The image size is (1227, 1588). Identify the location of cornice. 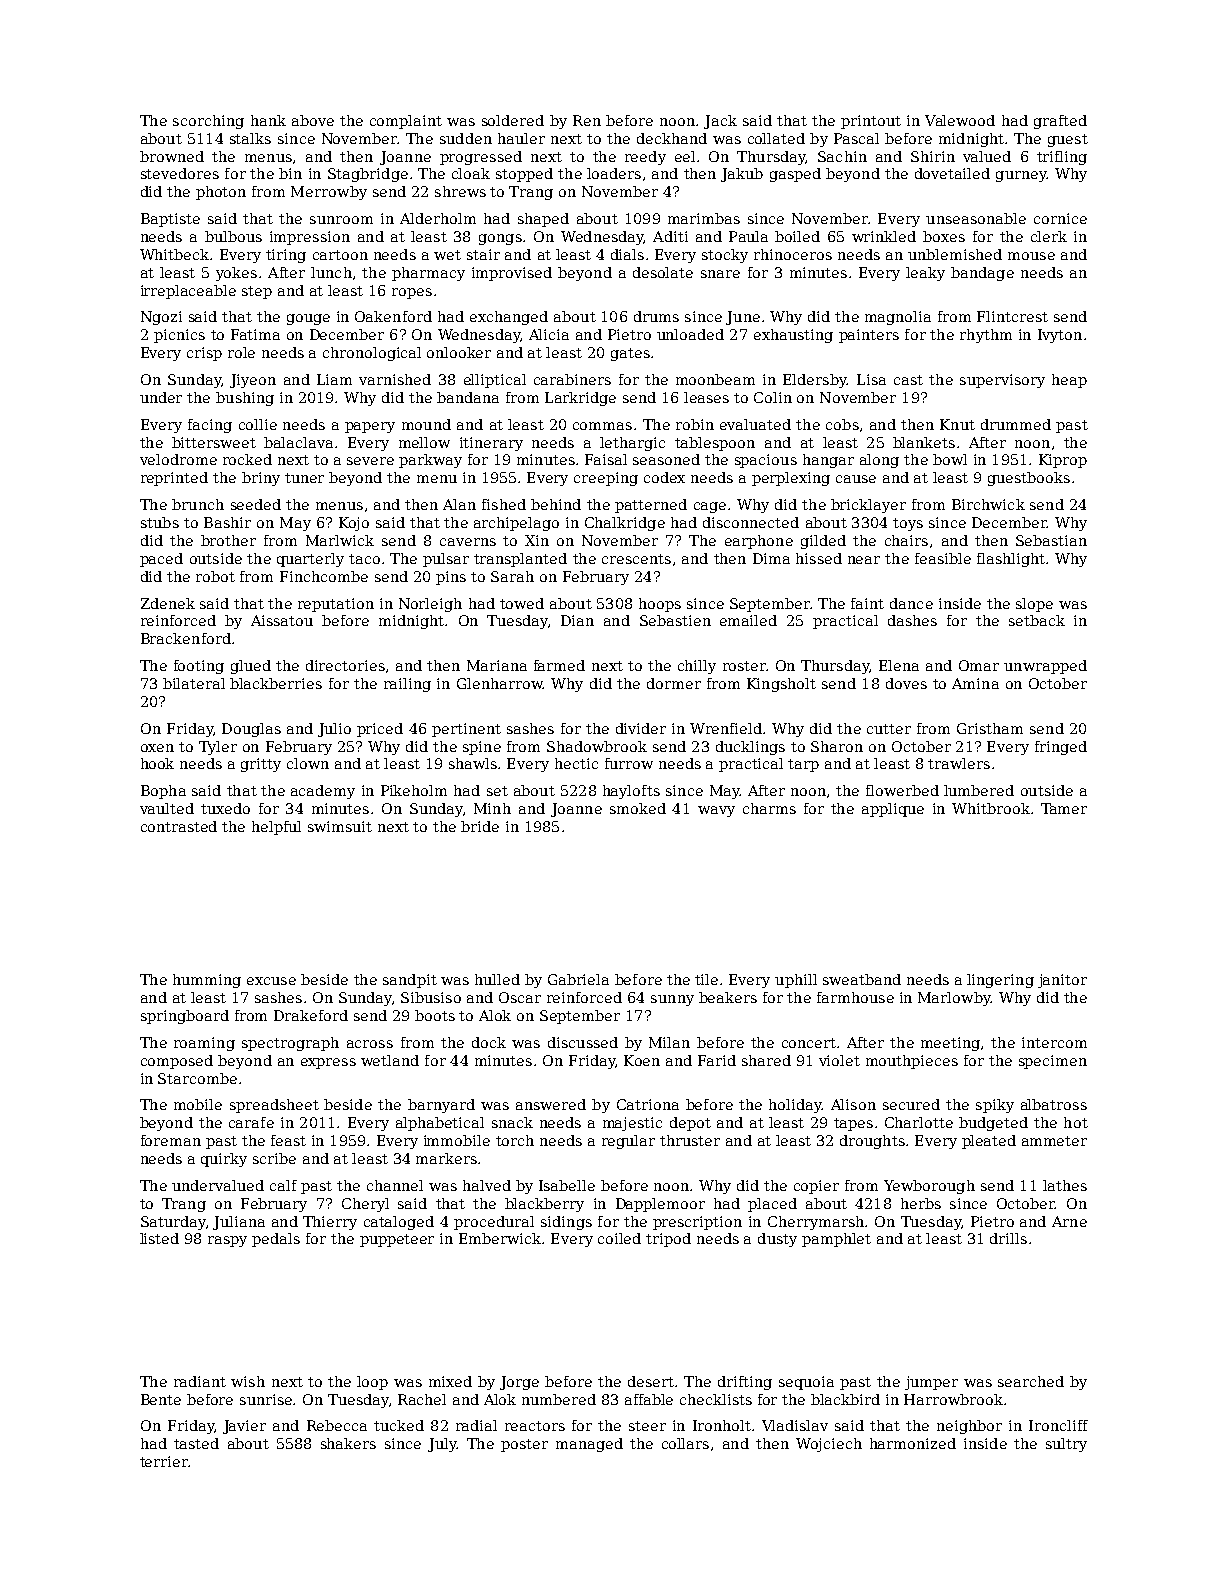
(1060, 218).
